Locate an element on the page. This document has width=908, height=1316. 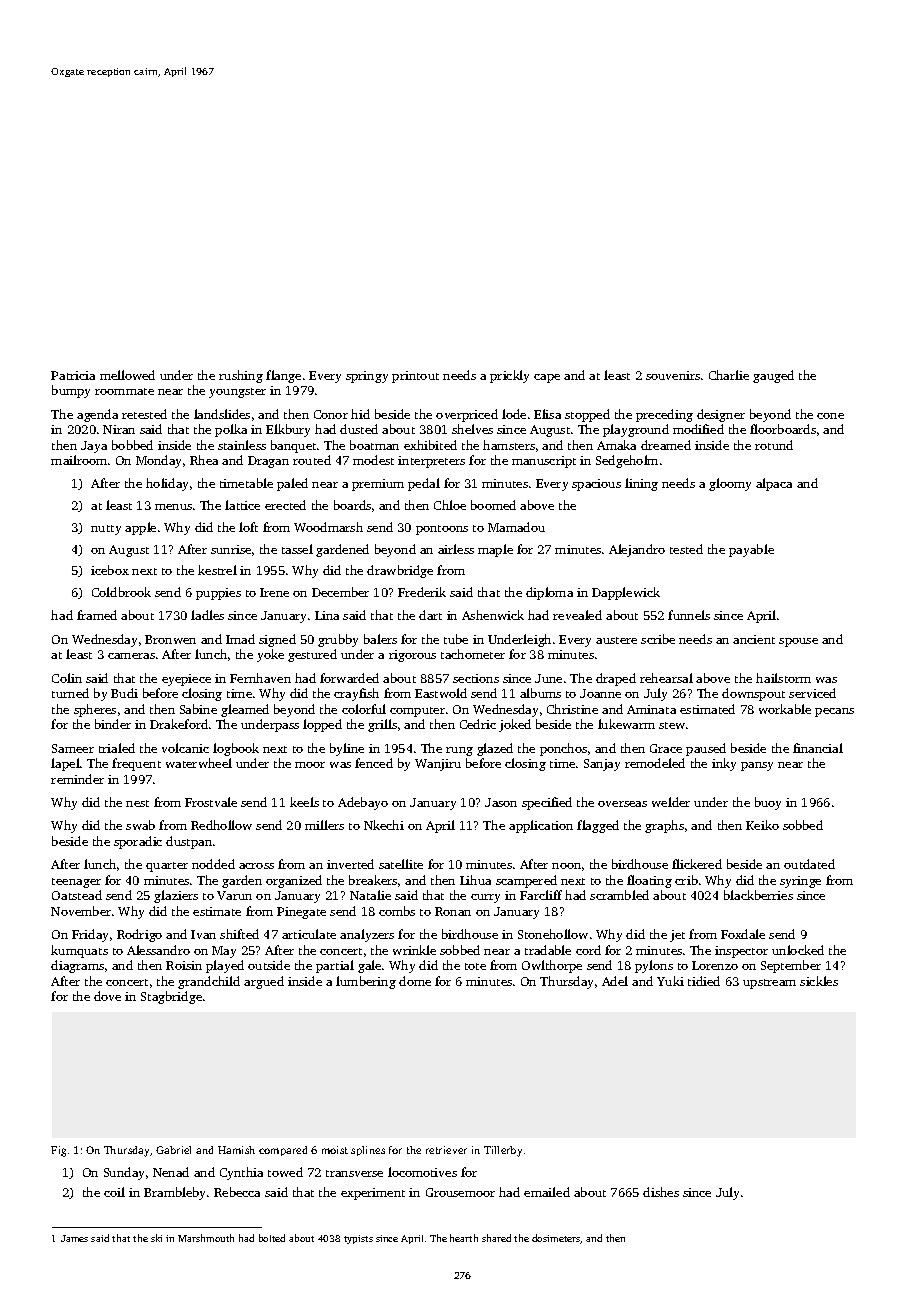
quarter is located at coordinates (167, 867).
